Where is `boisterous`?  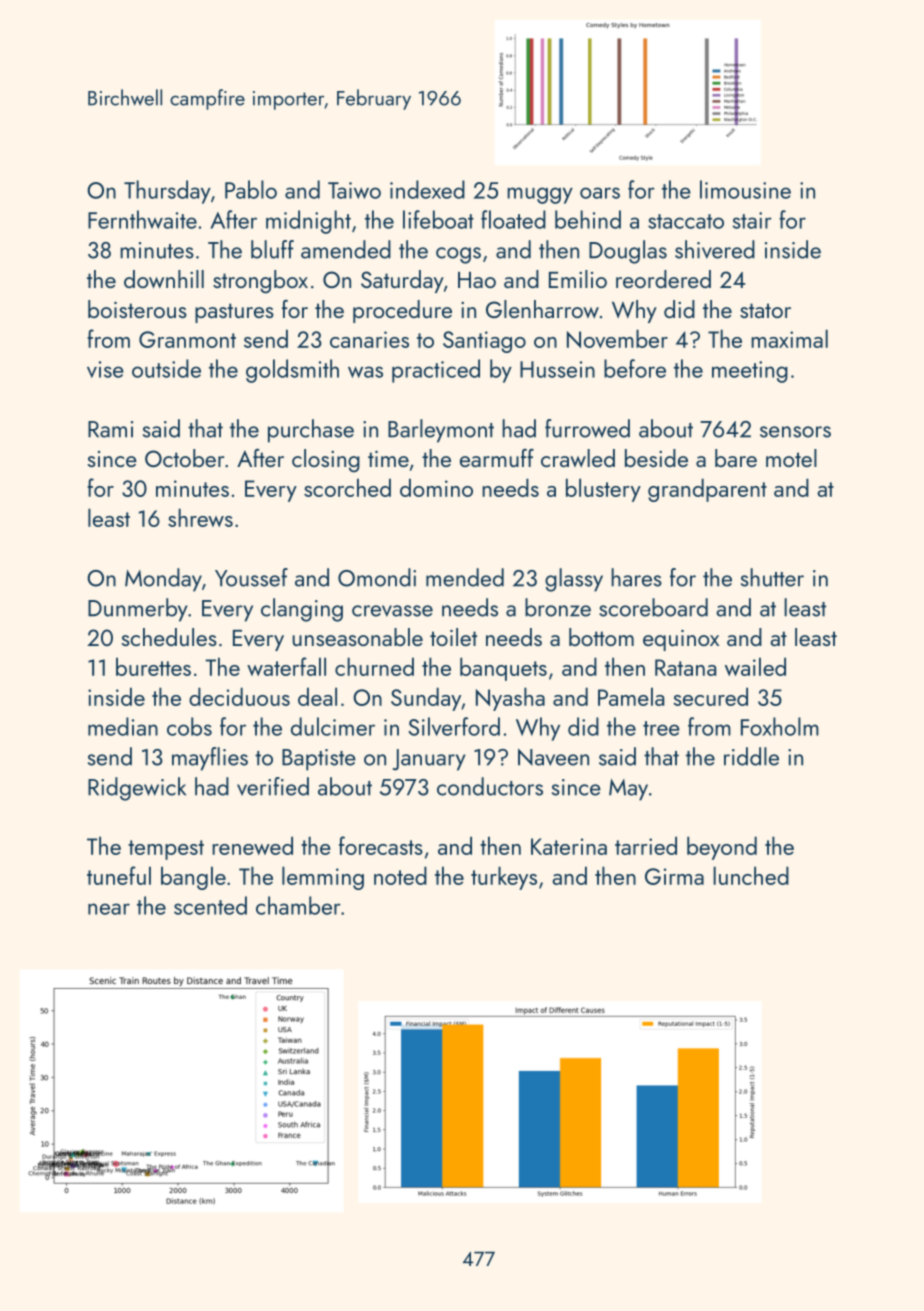
boisterous is located at coordinates (137, 309).
